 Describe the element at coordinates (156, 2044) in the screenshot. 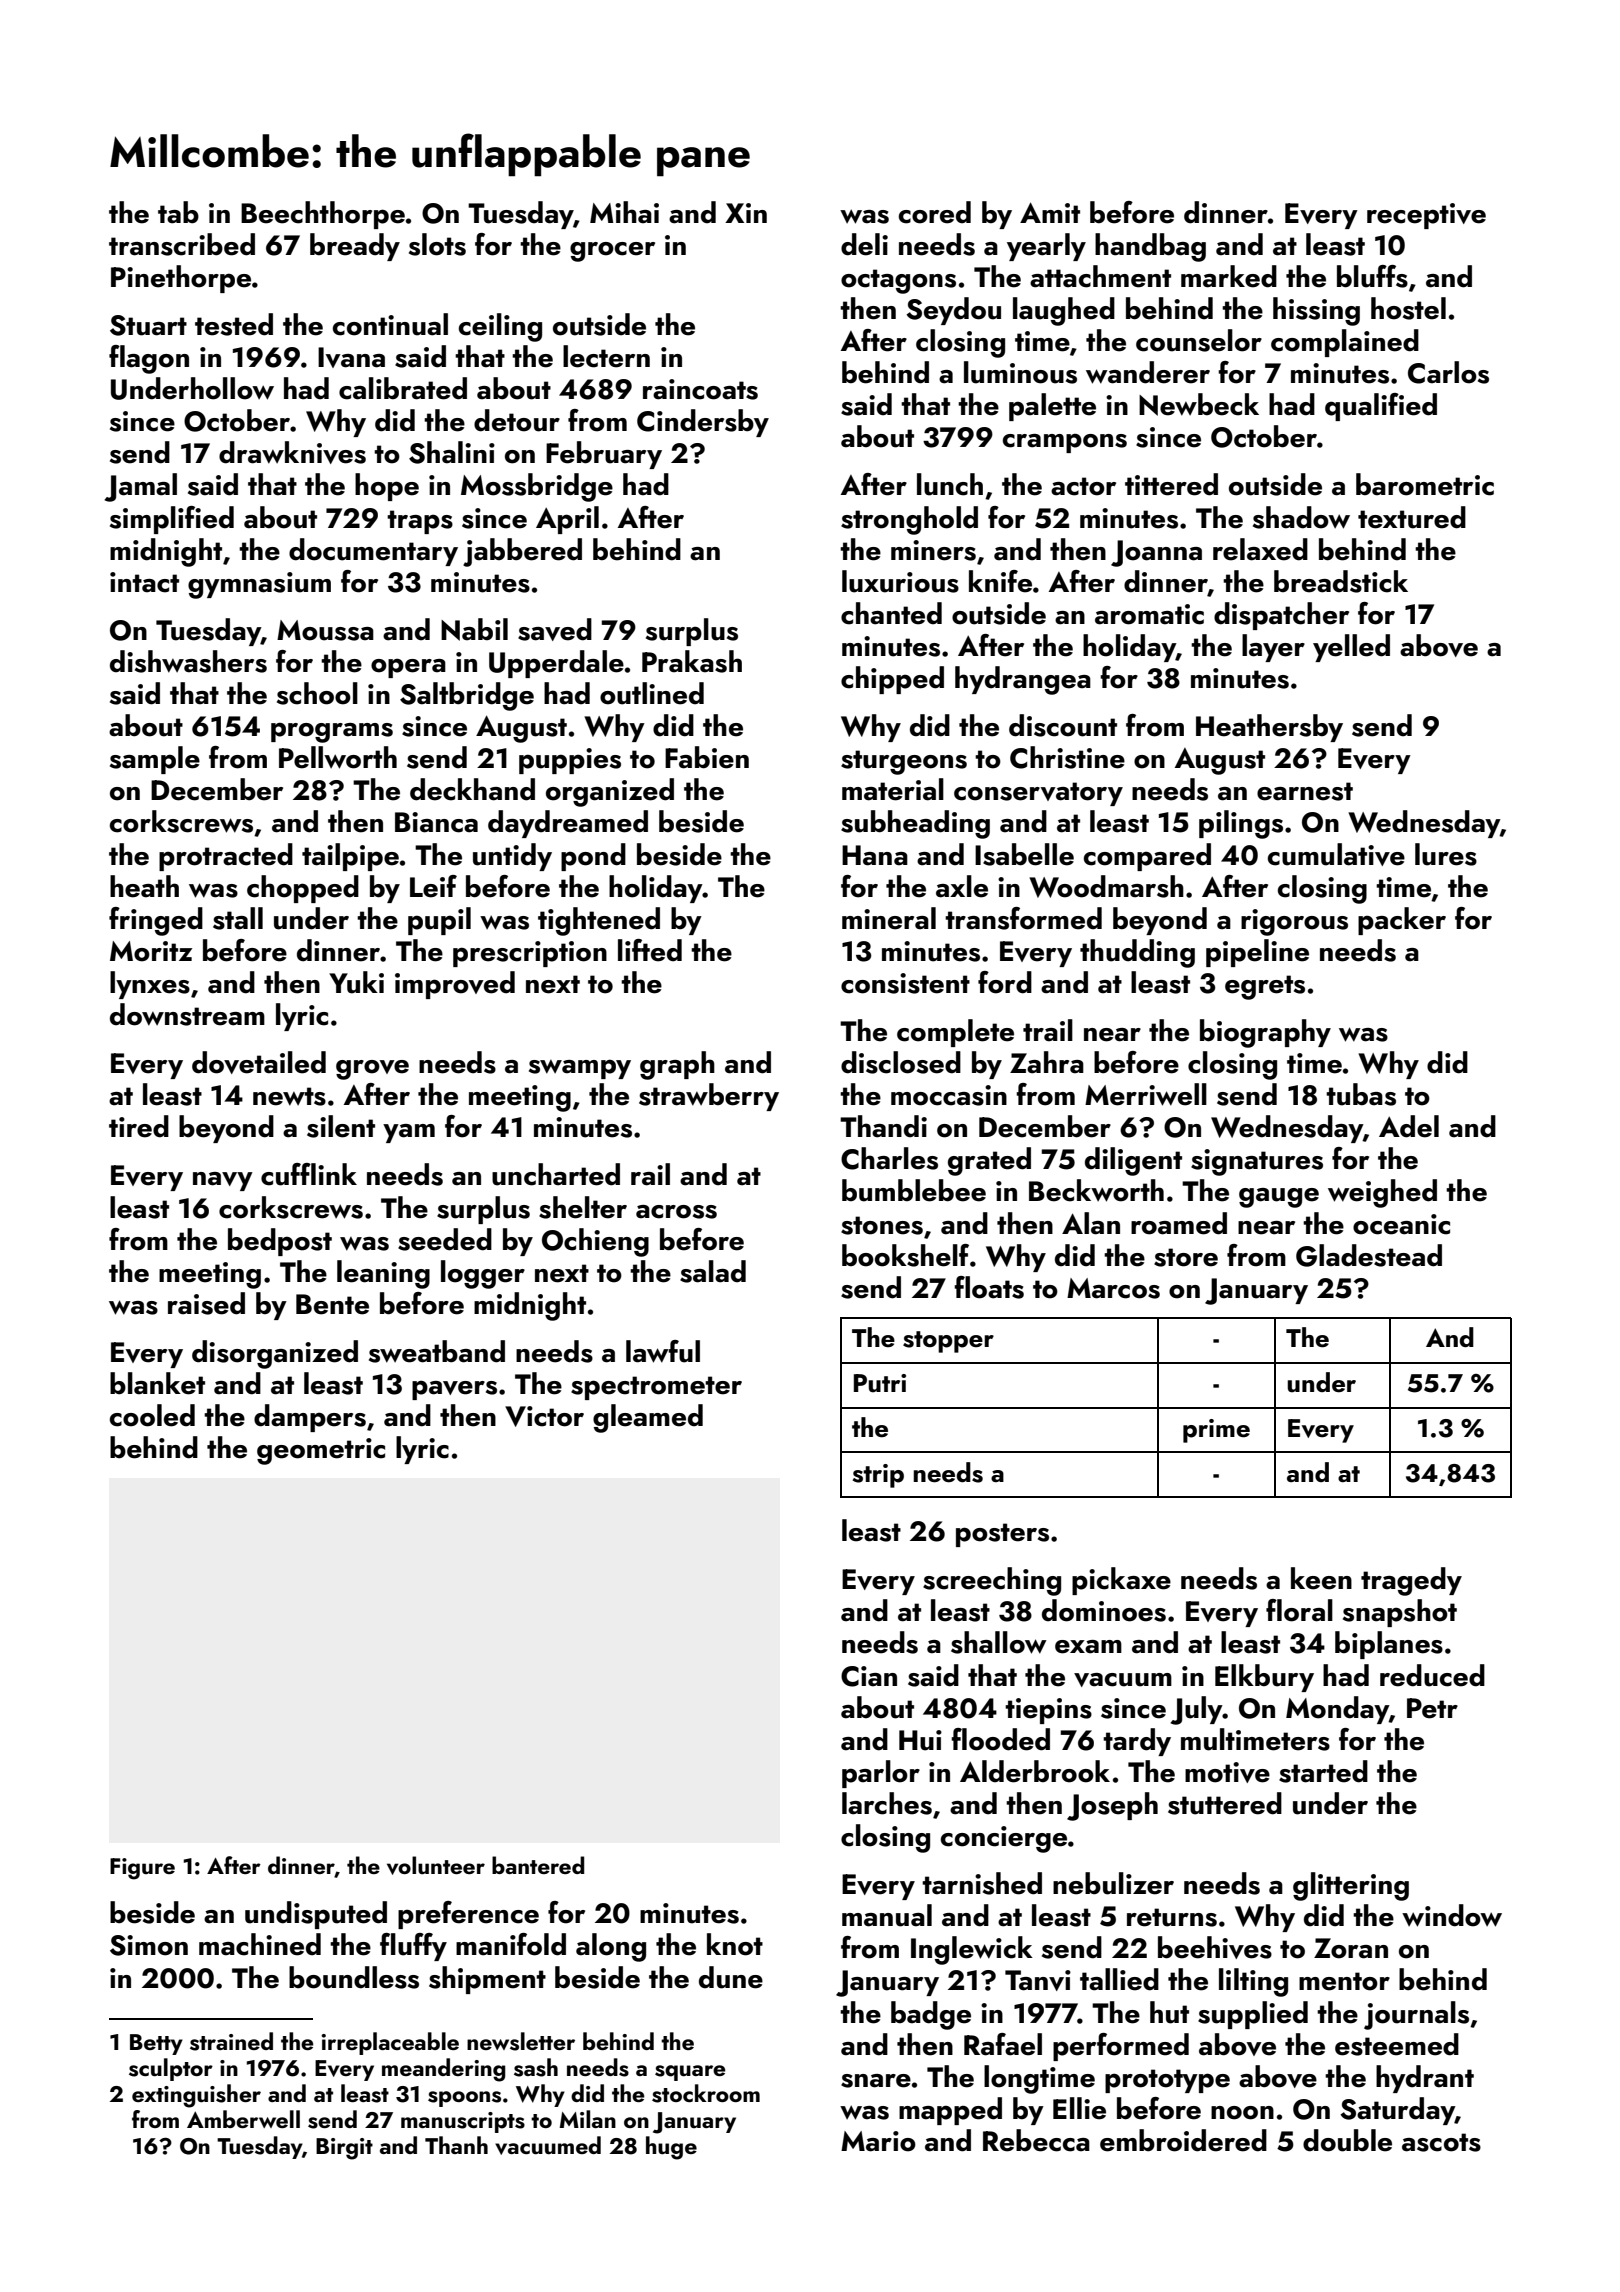

I see `Betty` at that location.
